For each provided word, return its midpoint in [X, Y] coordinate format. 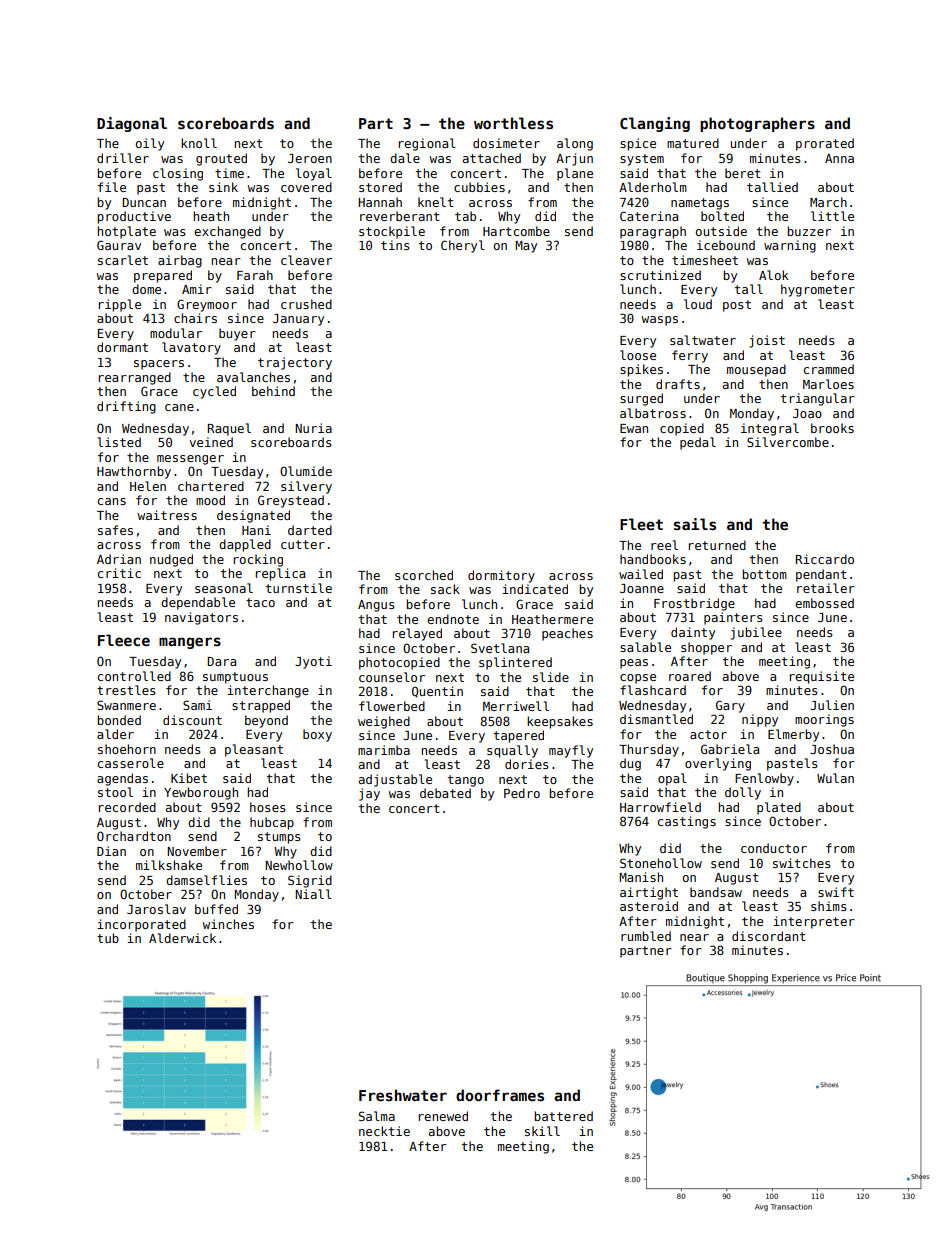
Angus [376, 606]
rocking [258, 560]
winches [228, 924]
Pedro [522, 793]
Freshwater [403, 1095]
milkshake [169, 865]
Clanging [655, 124]
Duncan [144, 202]
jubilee [756, 633]
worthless [513, 123]
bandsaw [716, 892]
